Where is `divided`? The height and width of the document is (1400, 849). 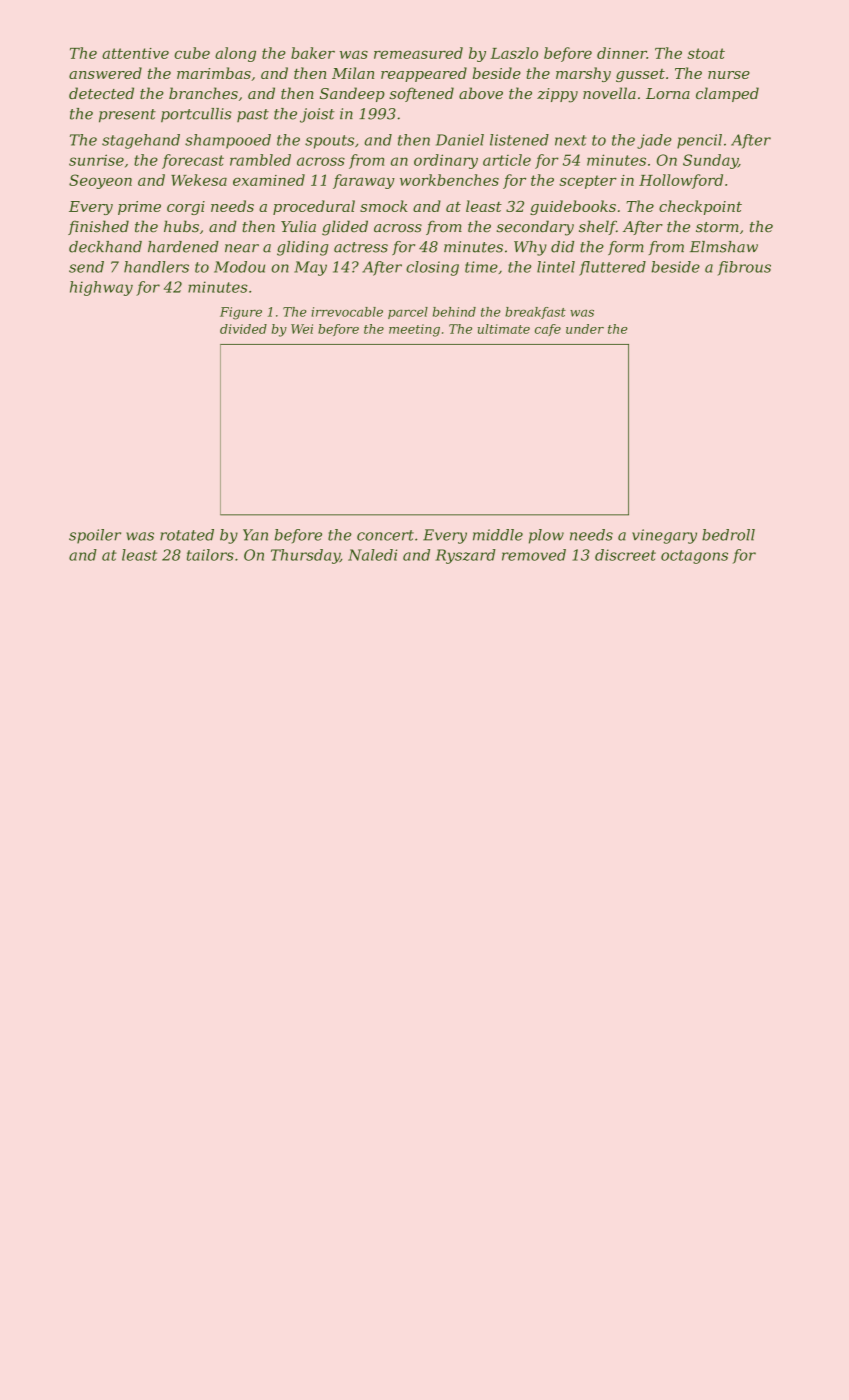
divided is located at coordinates (243, 329).
